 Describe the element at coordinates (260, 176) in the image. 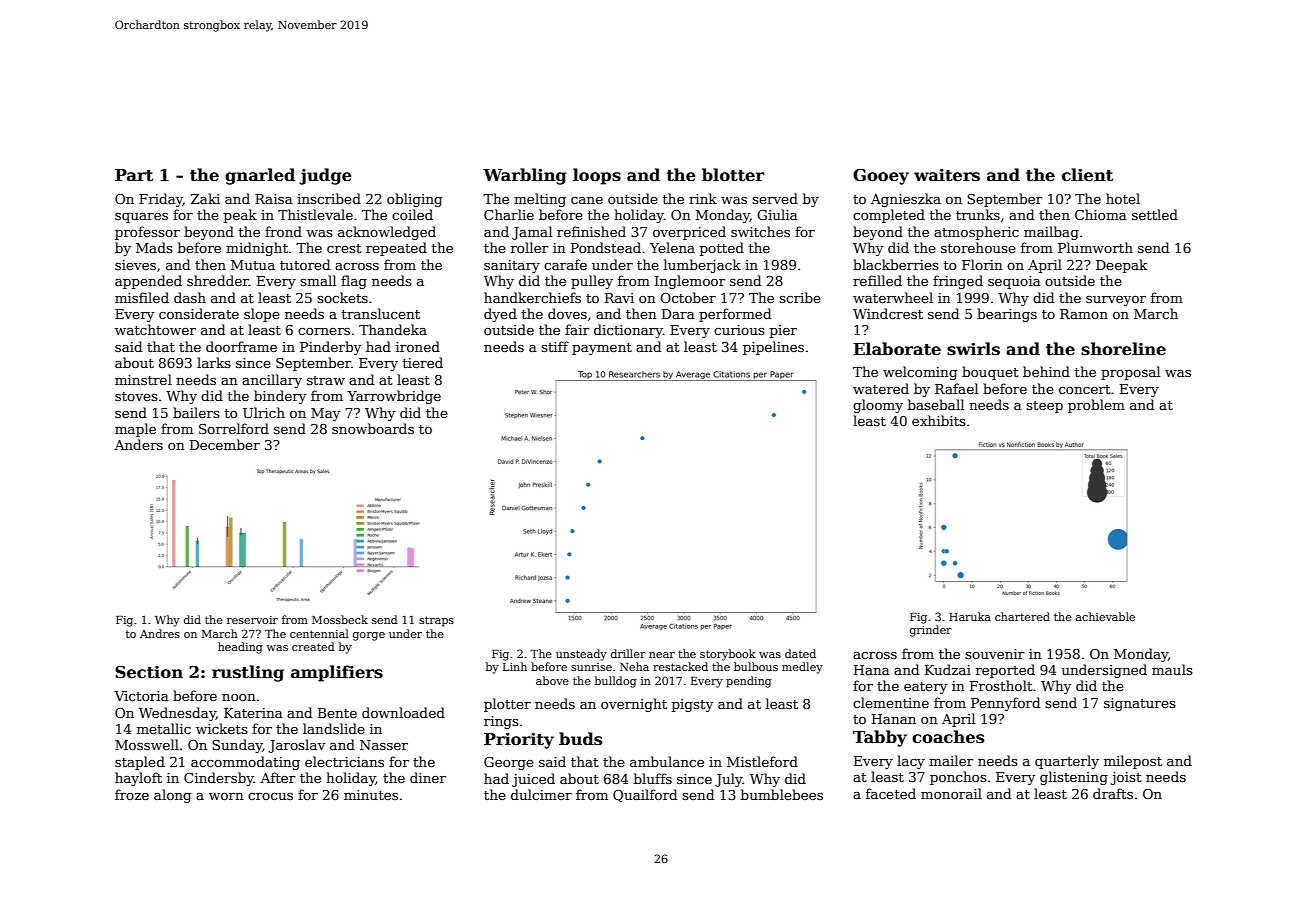

I see `gnarled` at that location.
